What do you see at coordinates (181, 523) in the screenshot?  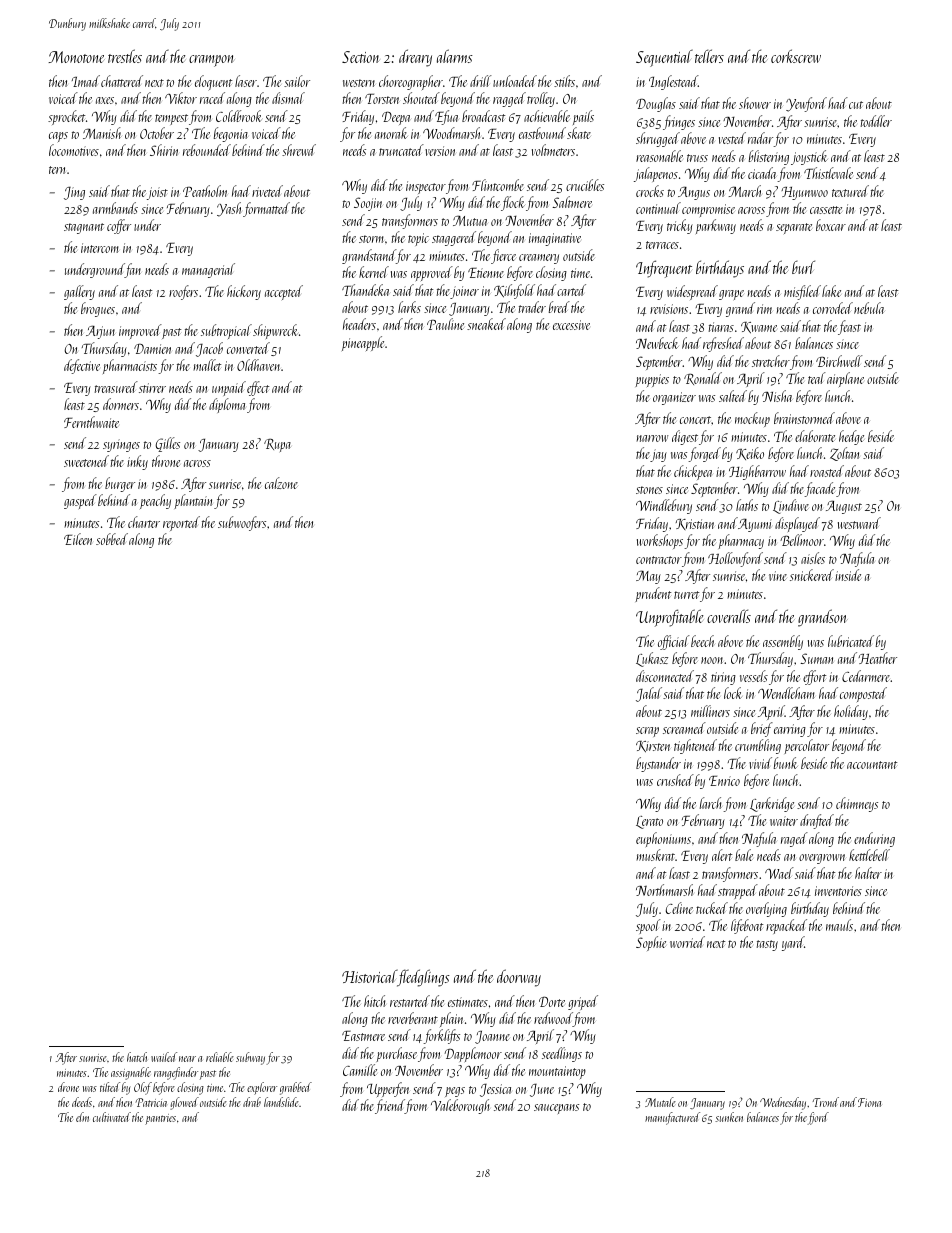 I see `reported` at bounding box center [181, 523].
